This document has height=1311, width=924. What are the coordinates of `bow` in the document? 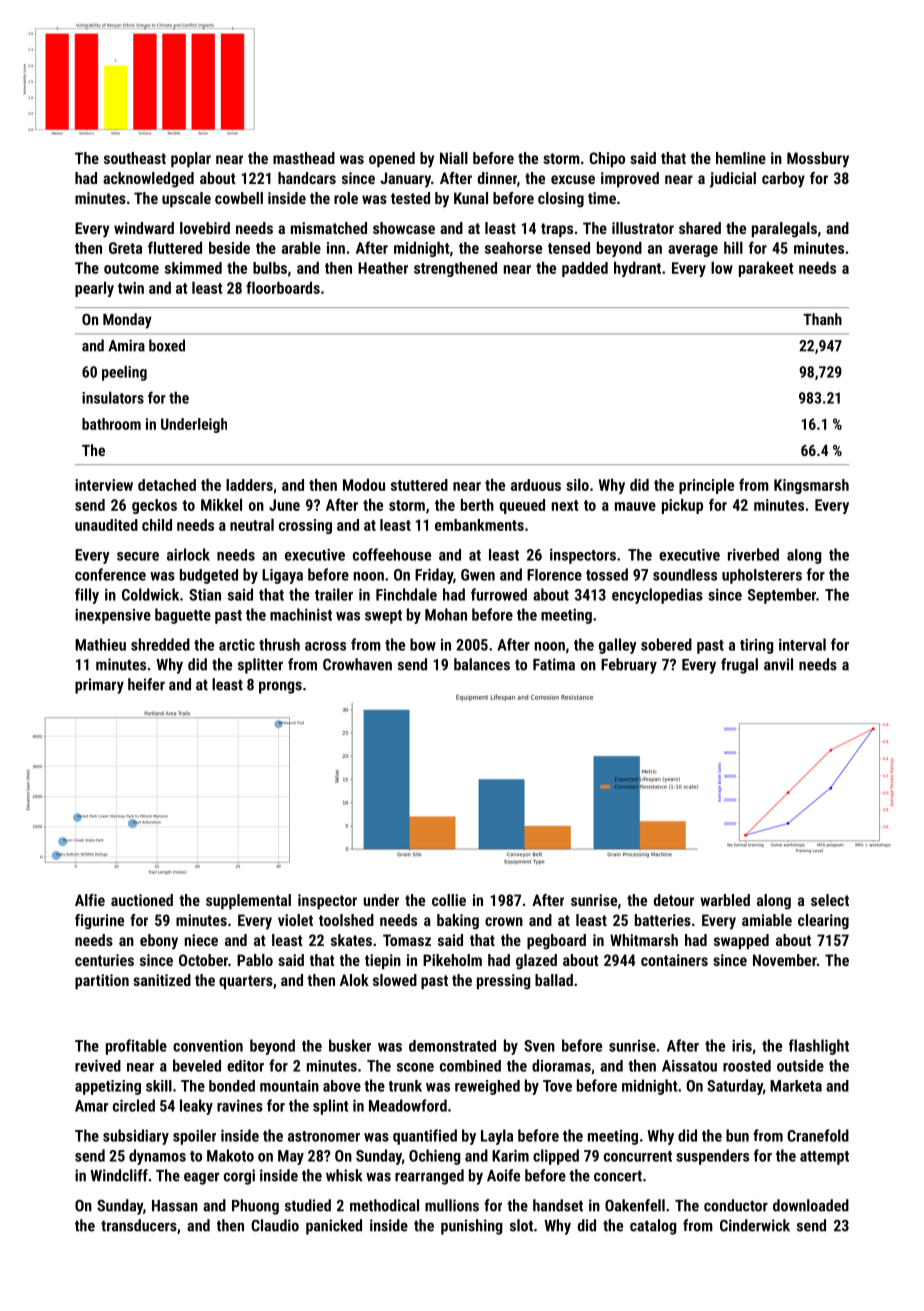 It's located at (423, 644).
